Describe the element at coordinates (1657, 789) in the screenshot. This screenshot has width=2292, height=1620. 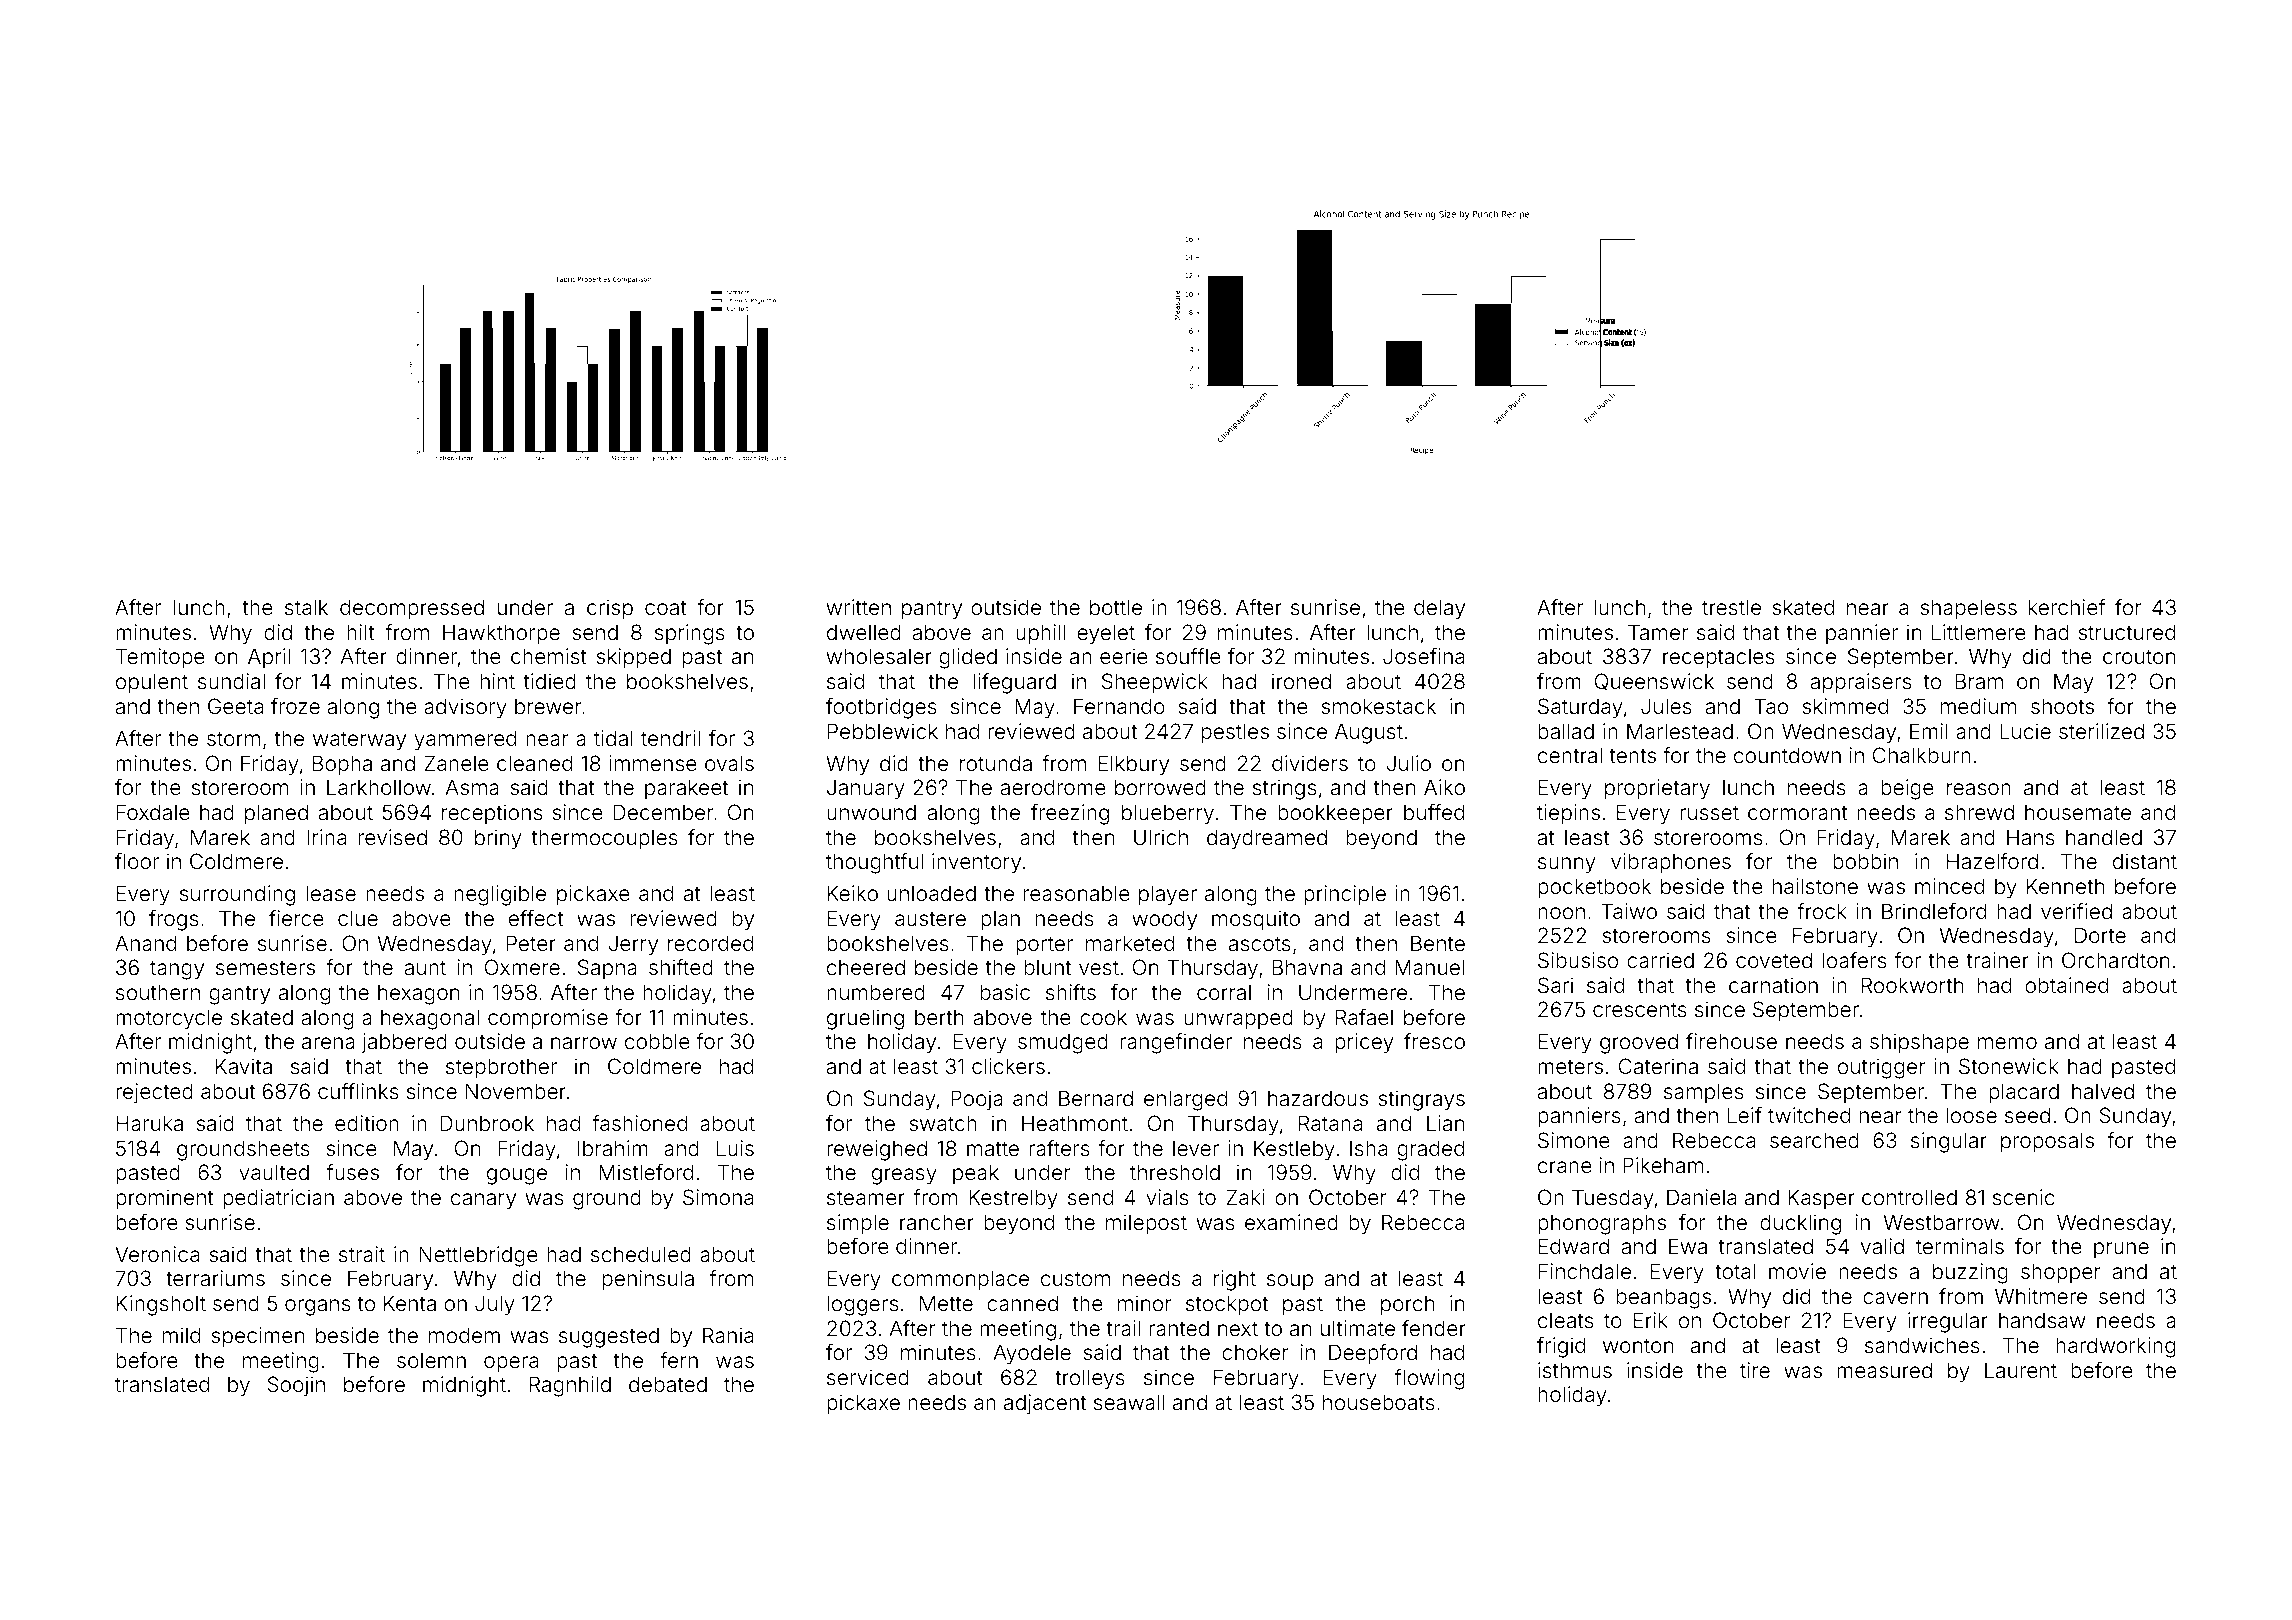
I see `proprietary` at that location.
